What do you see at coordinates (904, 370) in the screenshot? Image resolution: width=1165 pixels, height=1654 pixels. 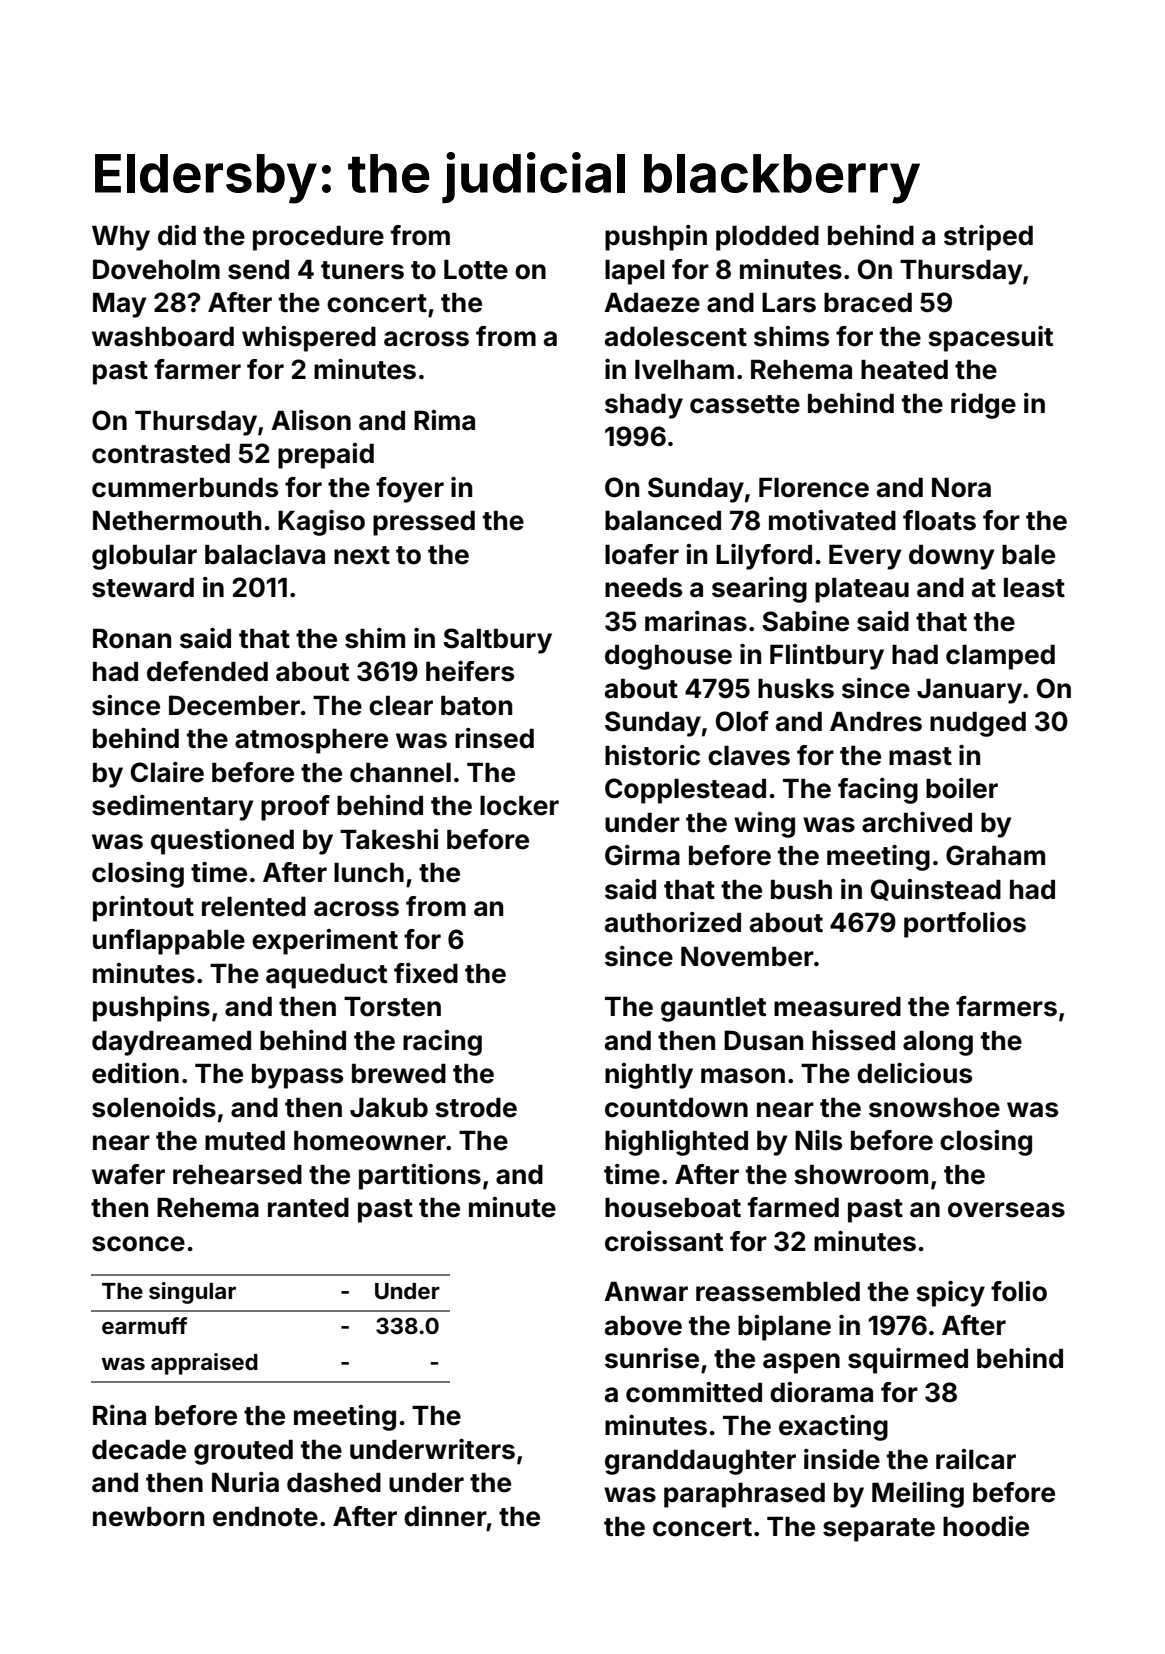 I see `heated` at bounding box center [904, 370].
